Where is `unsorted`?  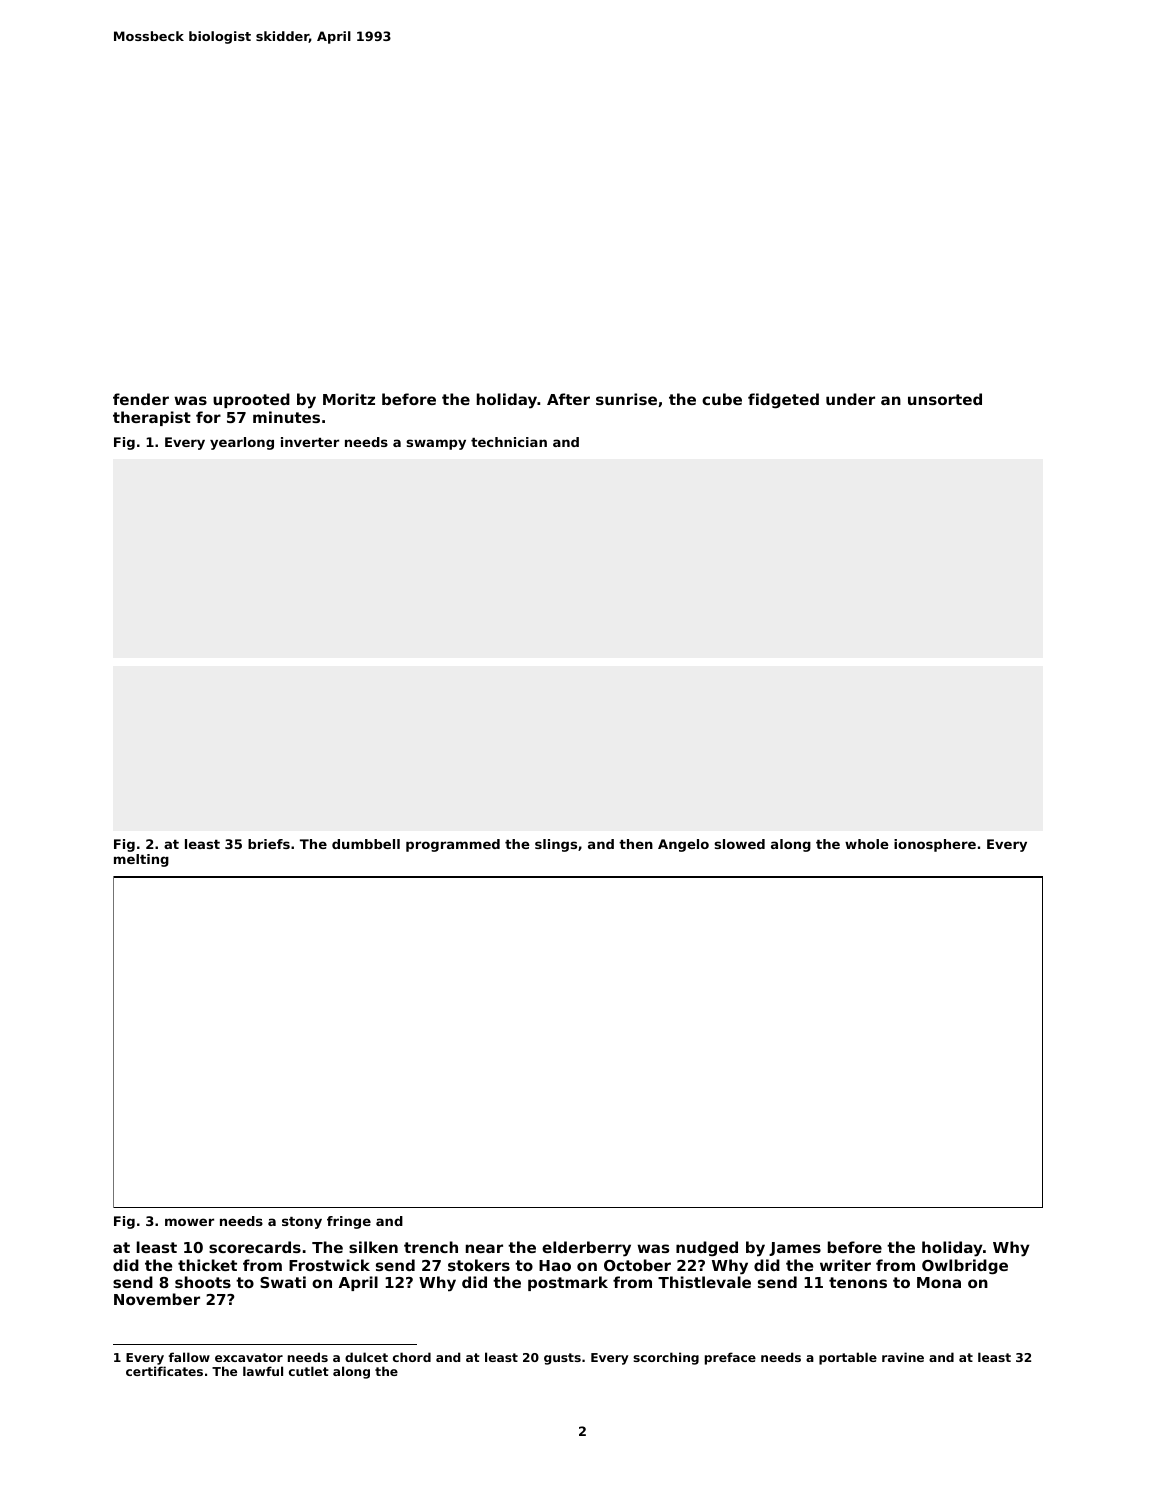 unsorted is located at coordinates (945, 399).
